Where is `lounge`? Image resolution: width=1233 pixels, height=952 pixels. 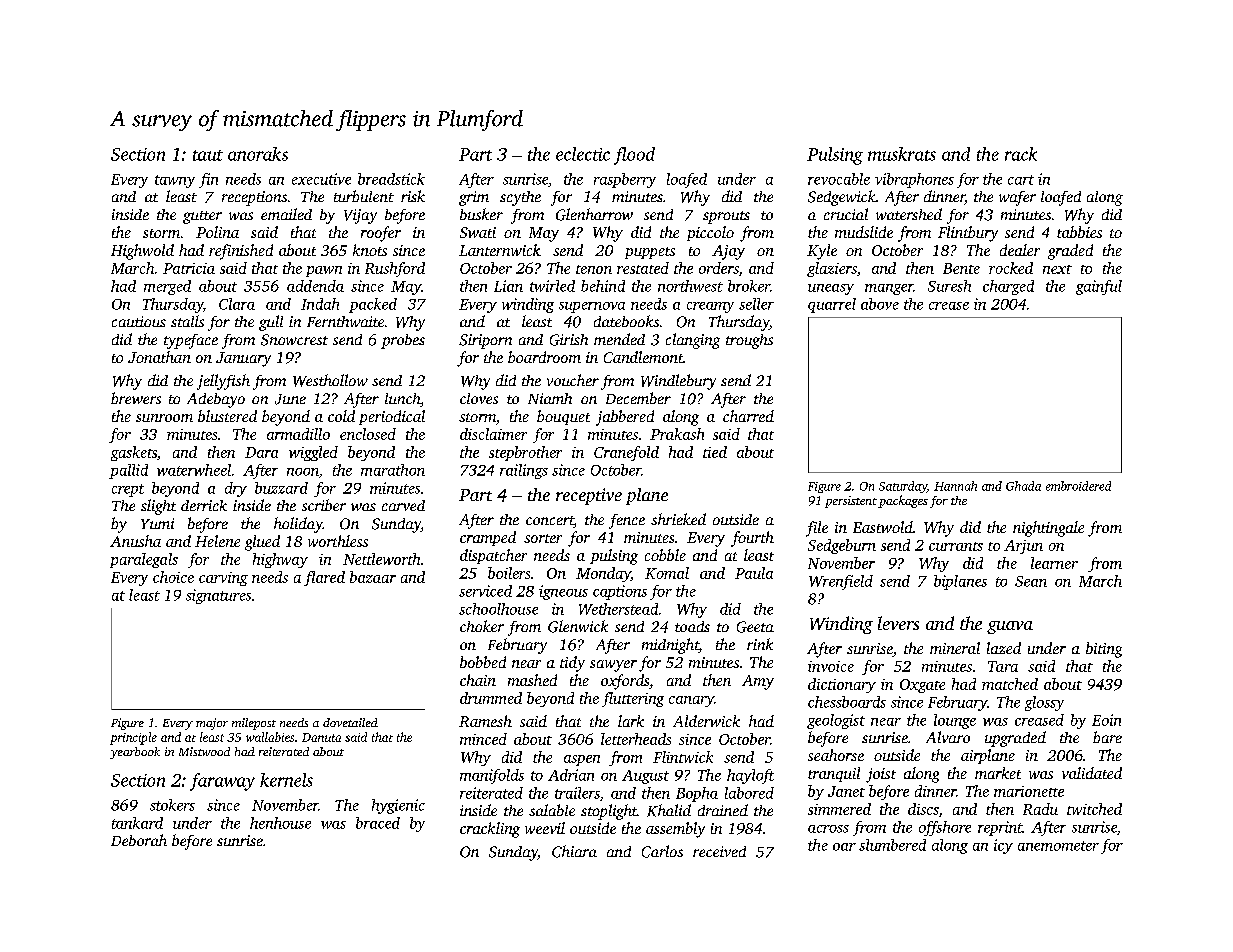
lounge is located at coordinates (955, 721).
